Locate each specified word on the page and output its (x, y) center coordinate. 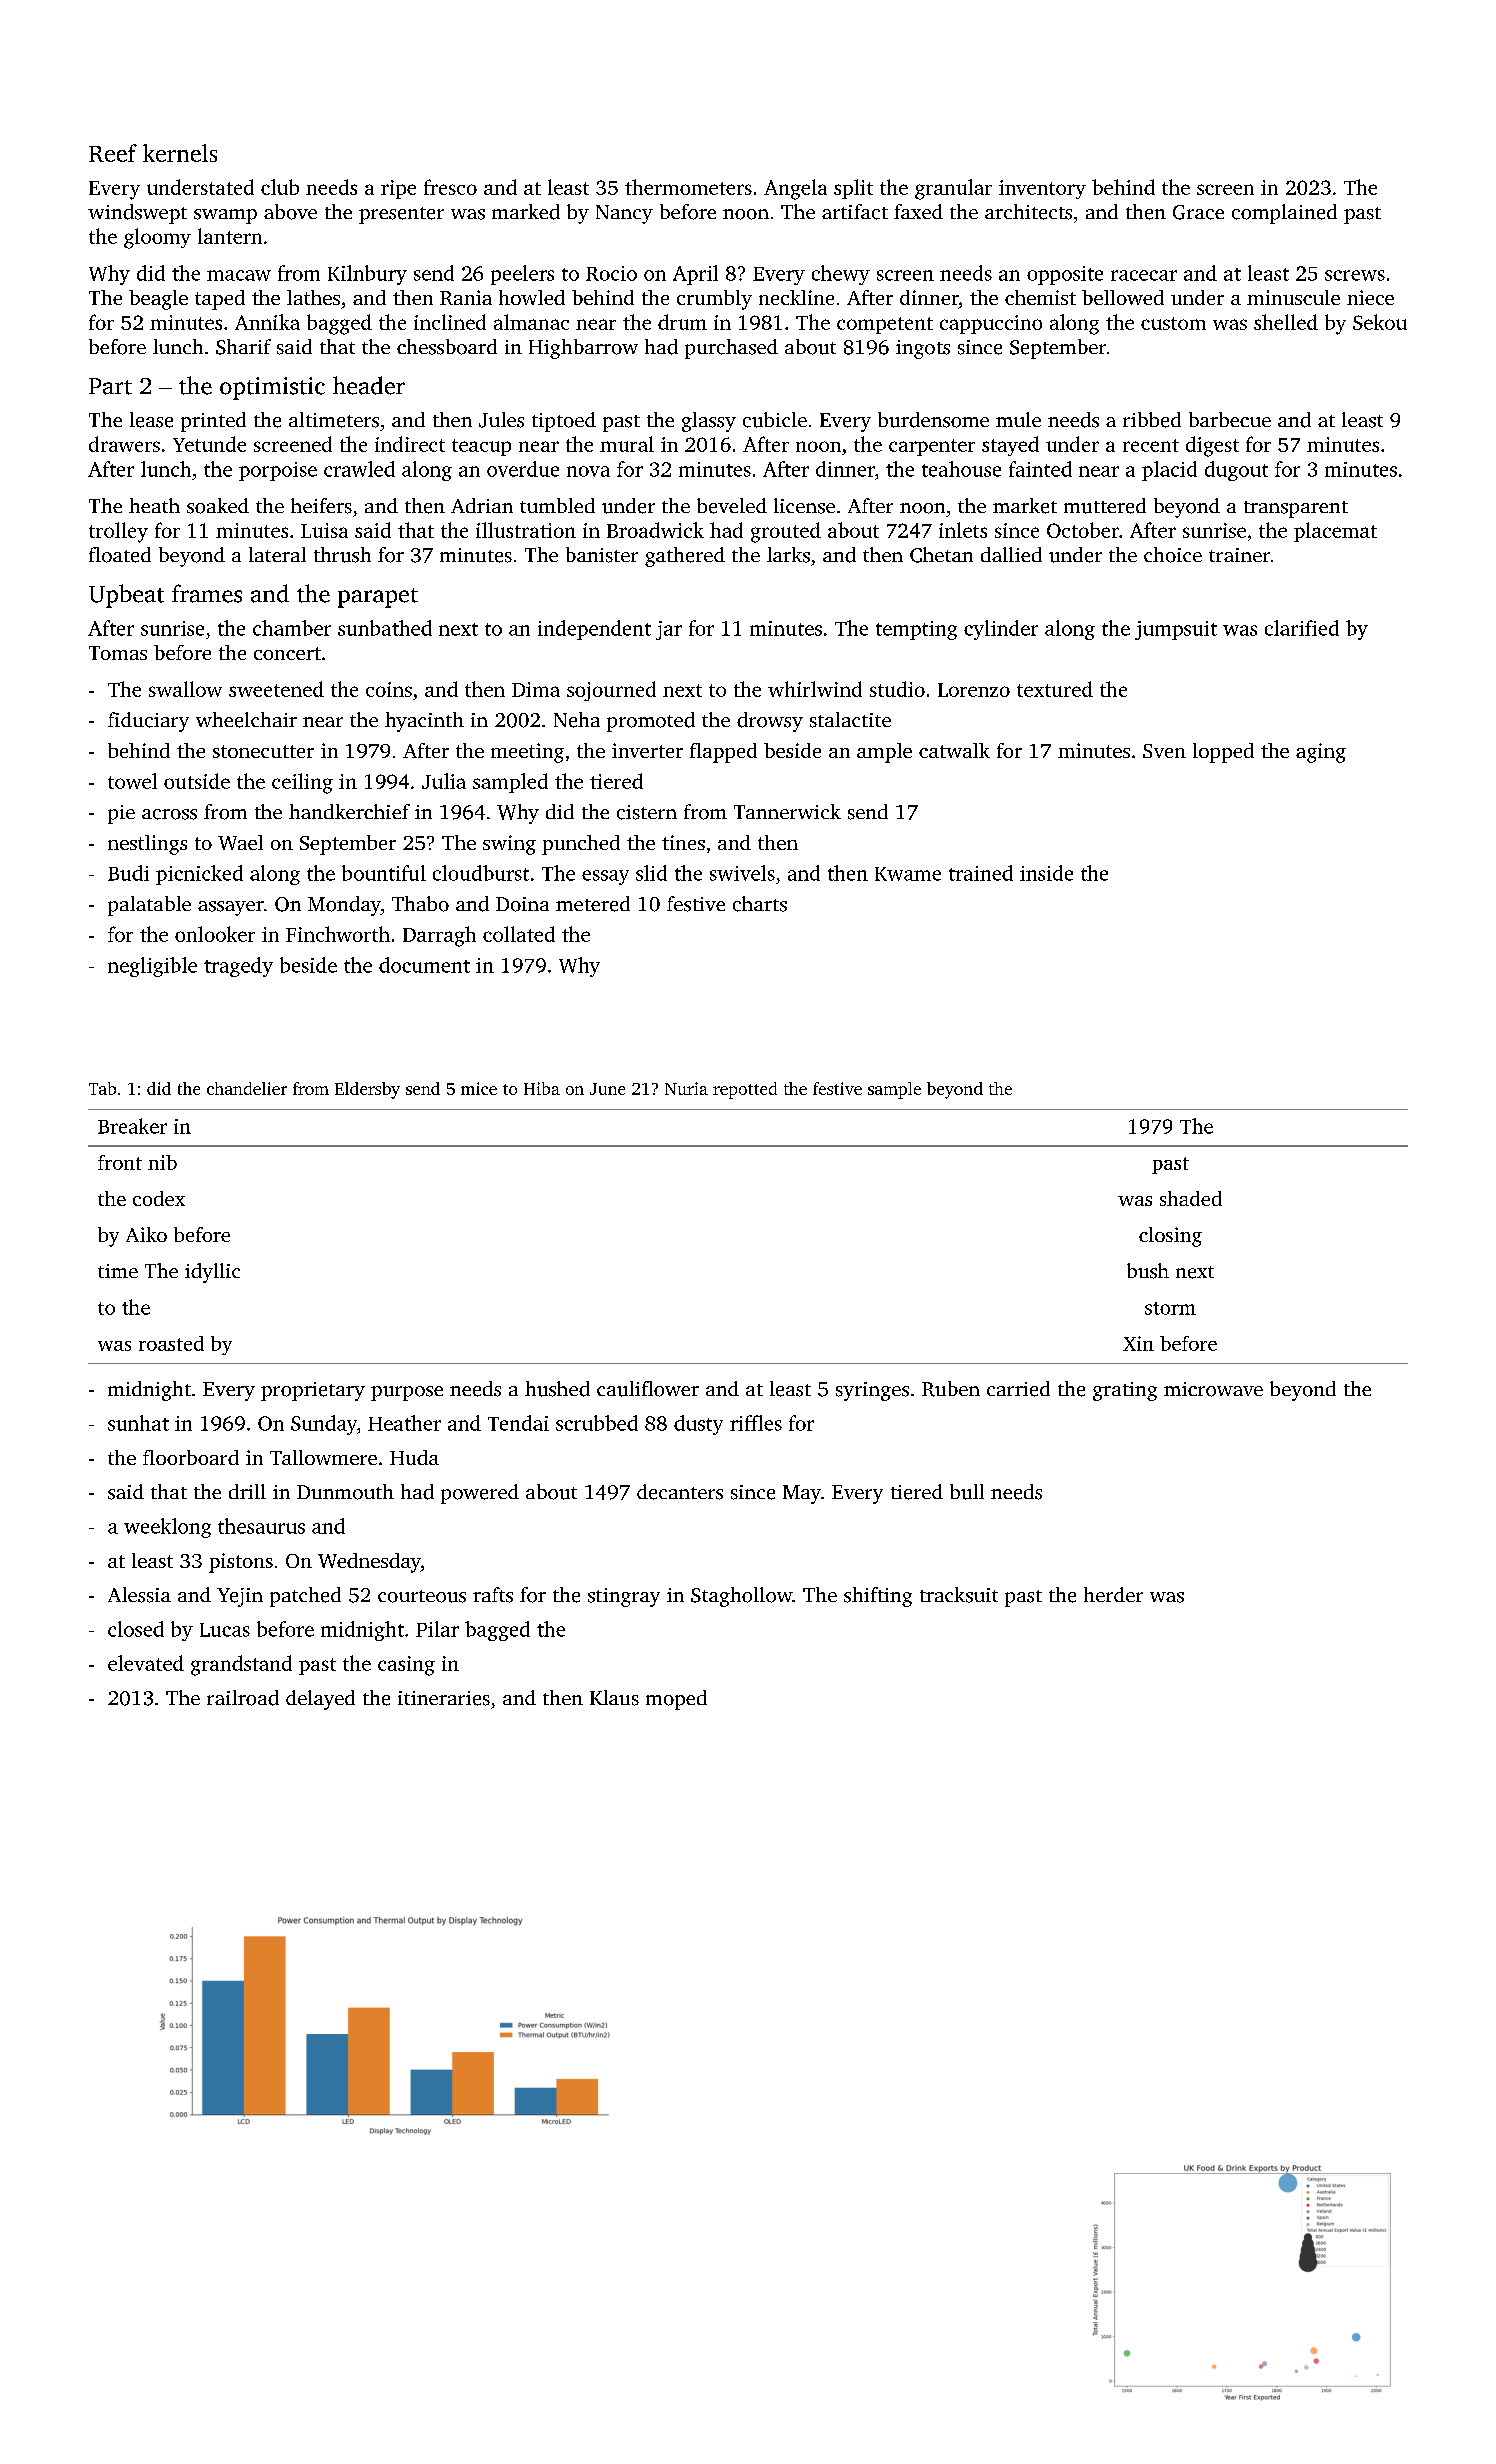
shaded (1191, 1198)
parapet (378, 598)
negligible (152, 967)
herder (1113, 1594)
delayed (320, 1700)
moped (676, 1700)
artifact (855, 212)
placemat (1335, 532)
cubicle (775, 420)
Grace (1198, 212)
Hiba (542, 1088)
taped (220, 300)
